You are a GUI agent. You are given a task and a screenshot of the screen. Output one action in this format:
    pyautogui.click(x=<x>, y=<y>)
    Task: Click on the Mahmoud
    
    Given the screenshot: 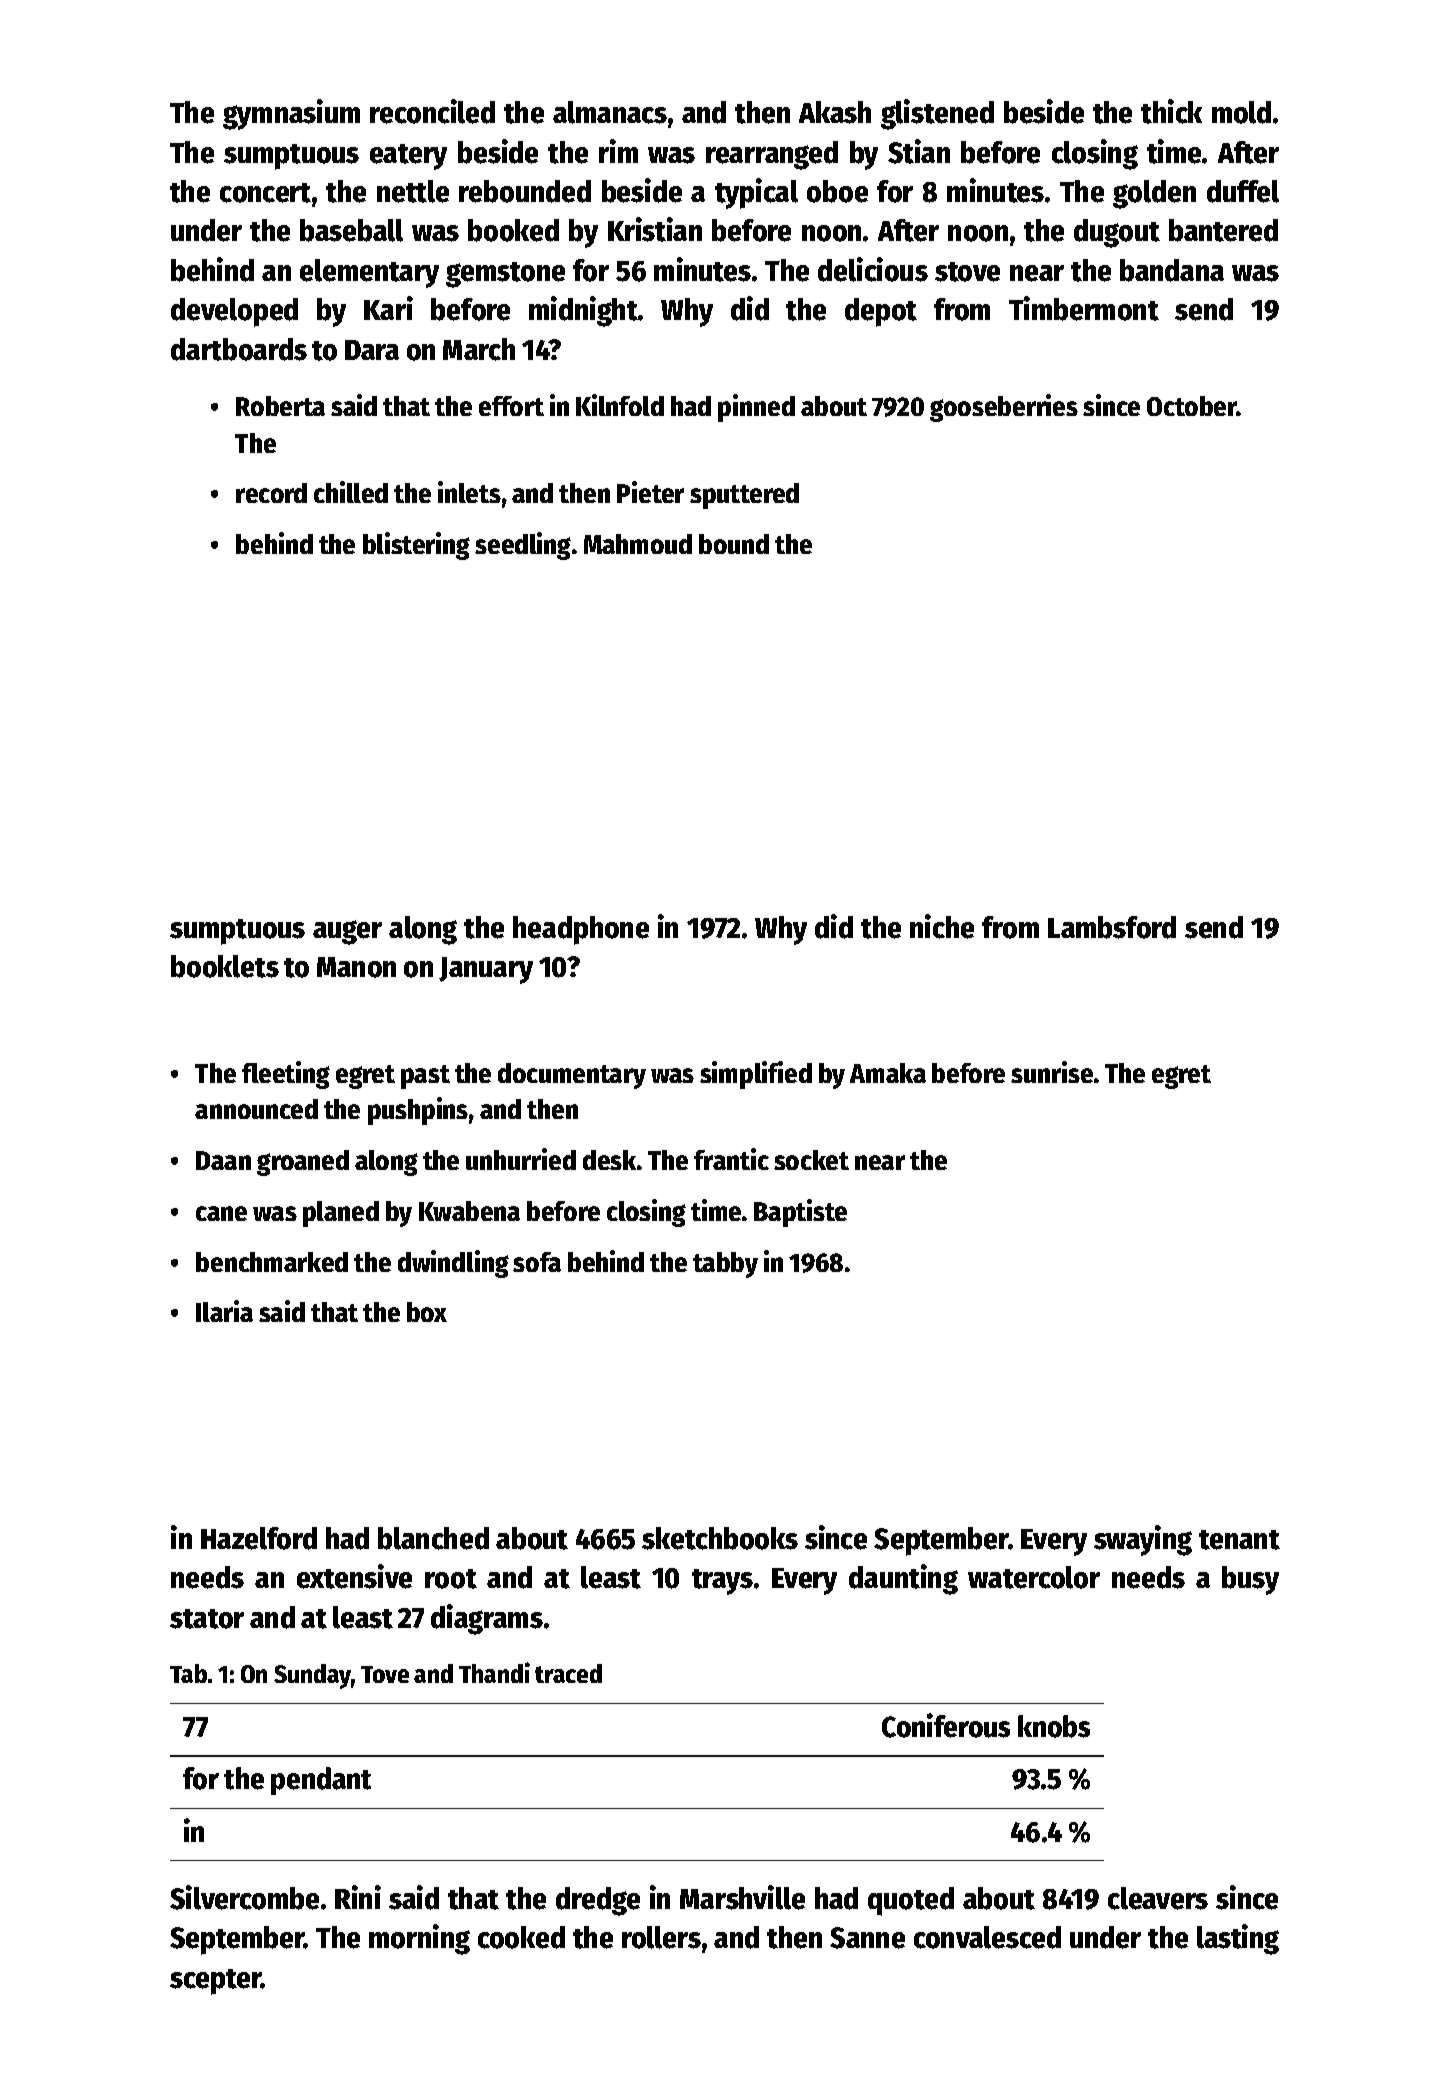 What is the action you would take?
    pyautogui.click(x=638, y=544)
